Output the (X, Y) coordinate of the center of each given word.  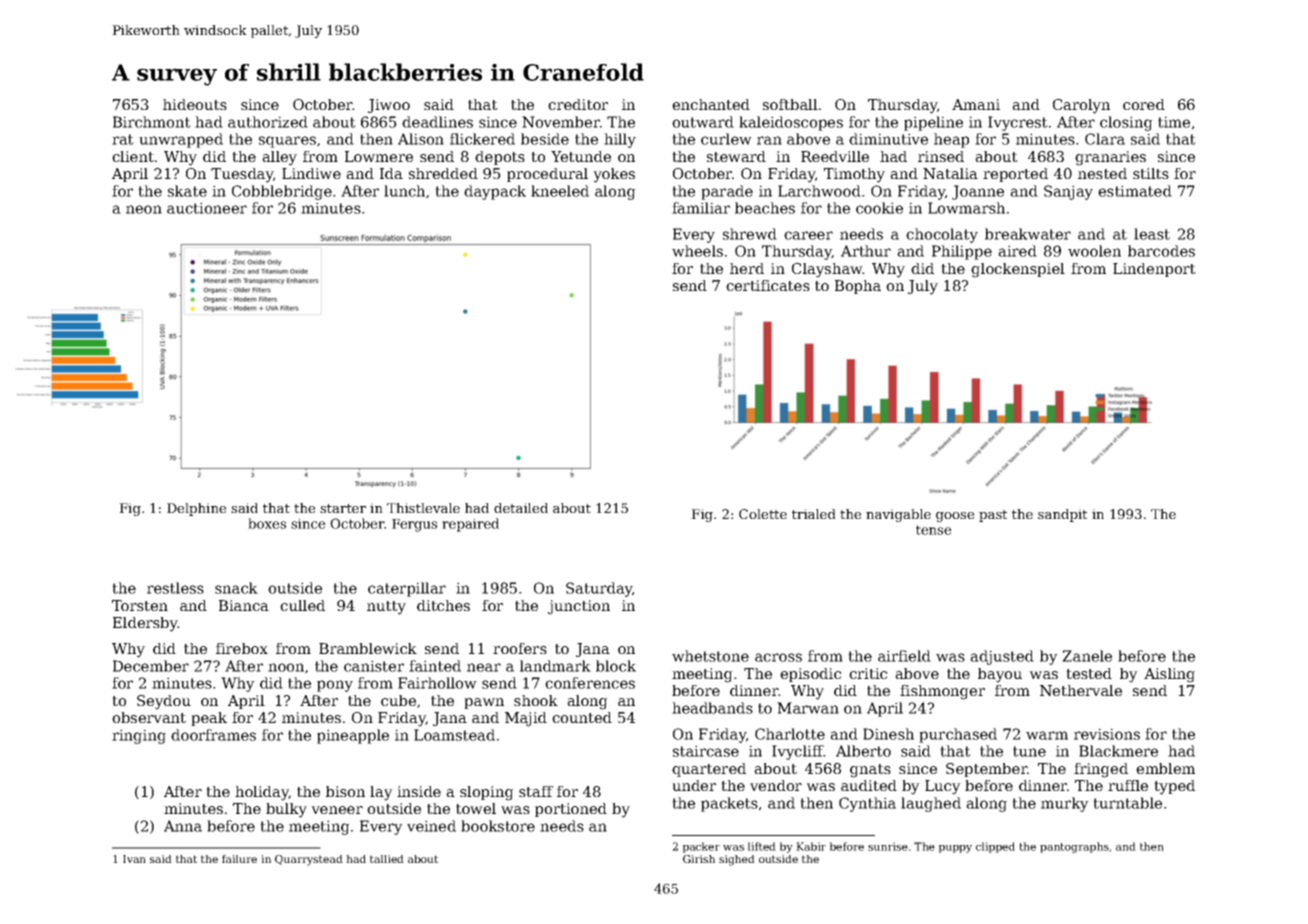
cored (1144, 104)
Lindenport (1154, 270)
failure (239, 859)
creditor (578, 104)
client (133, 156)
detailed (521, 508)
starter (343, 508)
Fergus (414, 525)
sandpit (1062, 515)
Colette (763, 514)
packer (701, 847)
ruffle (1128, 785)
